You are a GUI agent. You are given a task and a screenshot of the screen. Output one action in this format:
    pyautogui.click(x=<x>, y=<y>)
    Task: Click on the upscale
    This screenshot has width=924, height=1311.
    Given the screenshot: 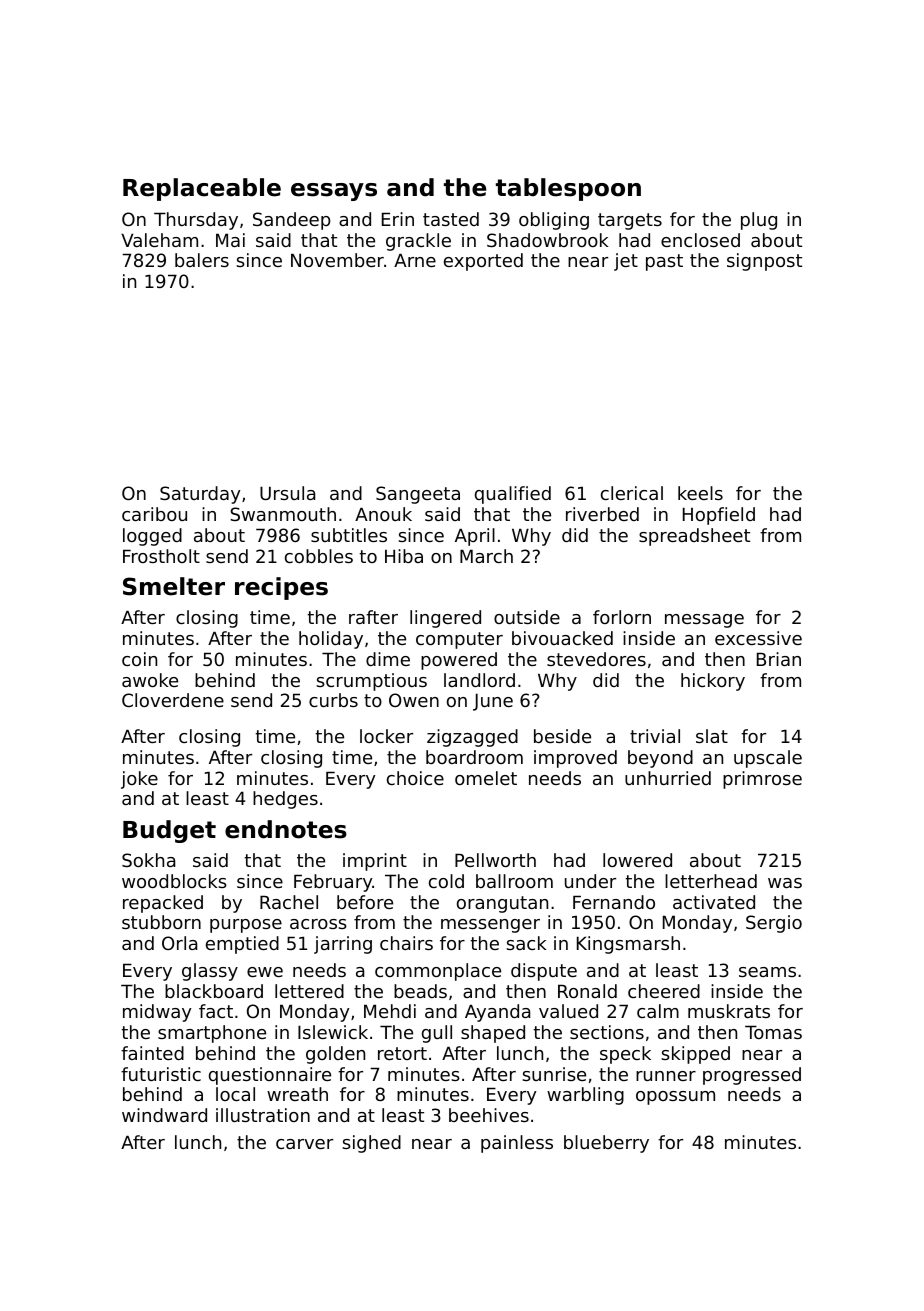 What is the action you would take?
    pyautogui.click(x=768, y=759)
